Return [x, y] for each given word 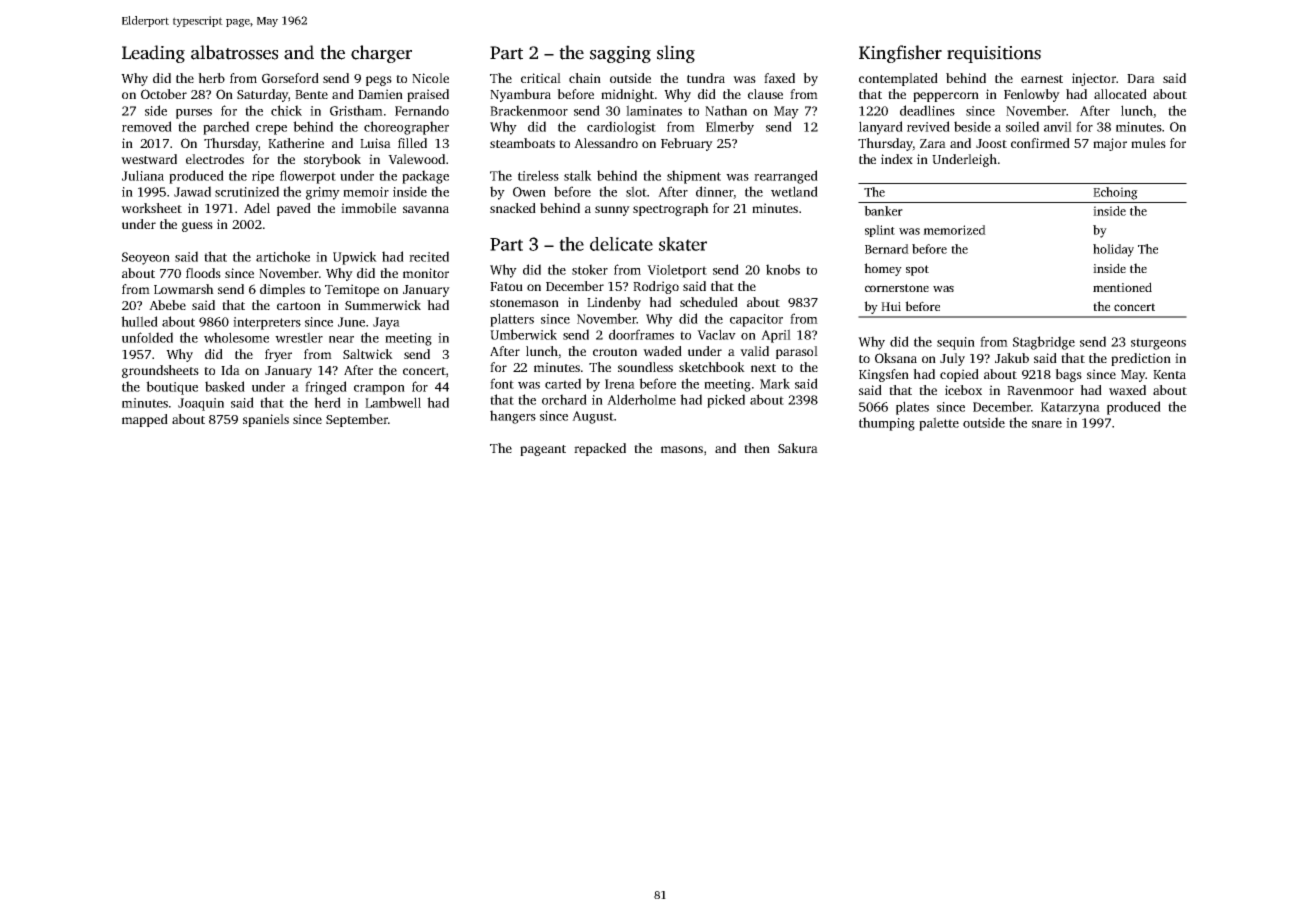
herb [211, 78]
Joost [991, 143]
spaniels [266, 420]
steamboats [522, 143]
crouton [615, 352]
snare [1047, 424]
